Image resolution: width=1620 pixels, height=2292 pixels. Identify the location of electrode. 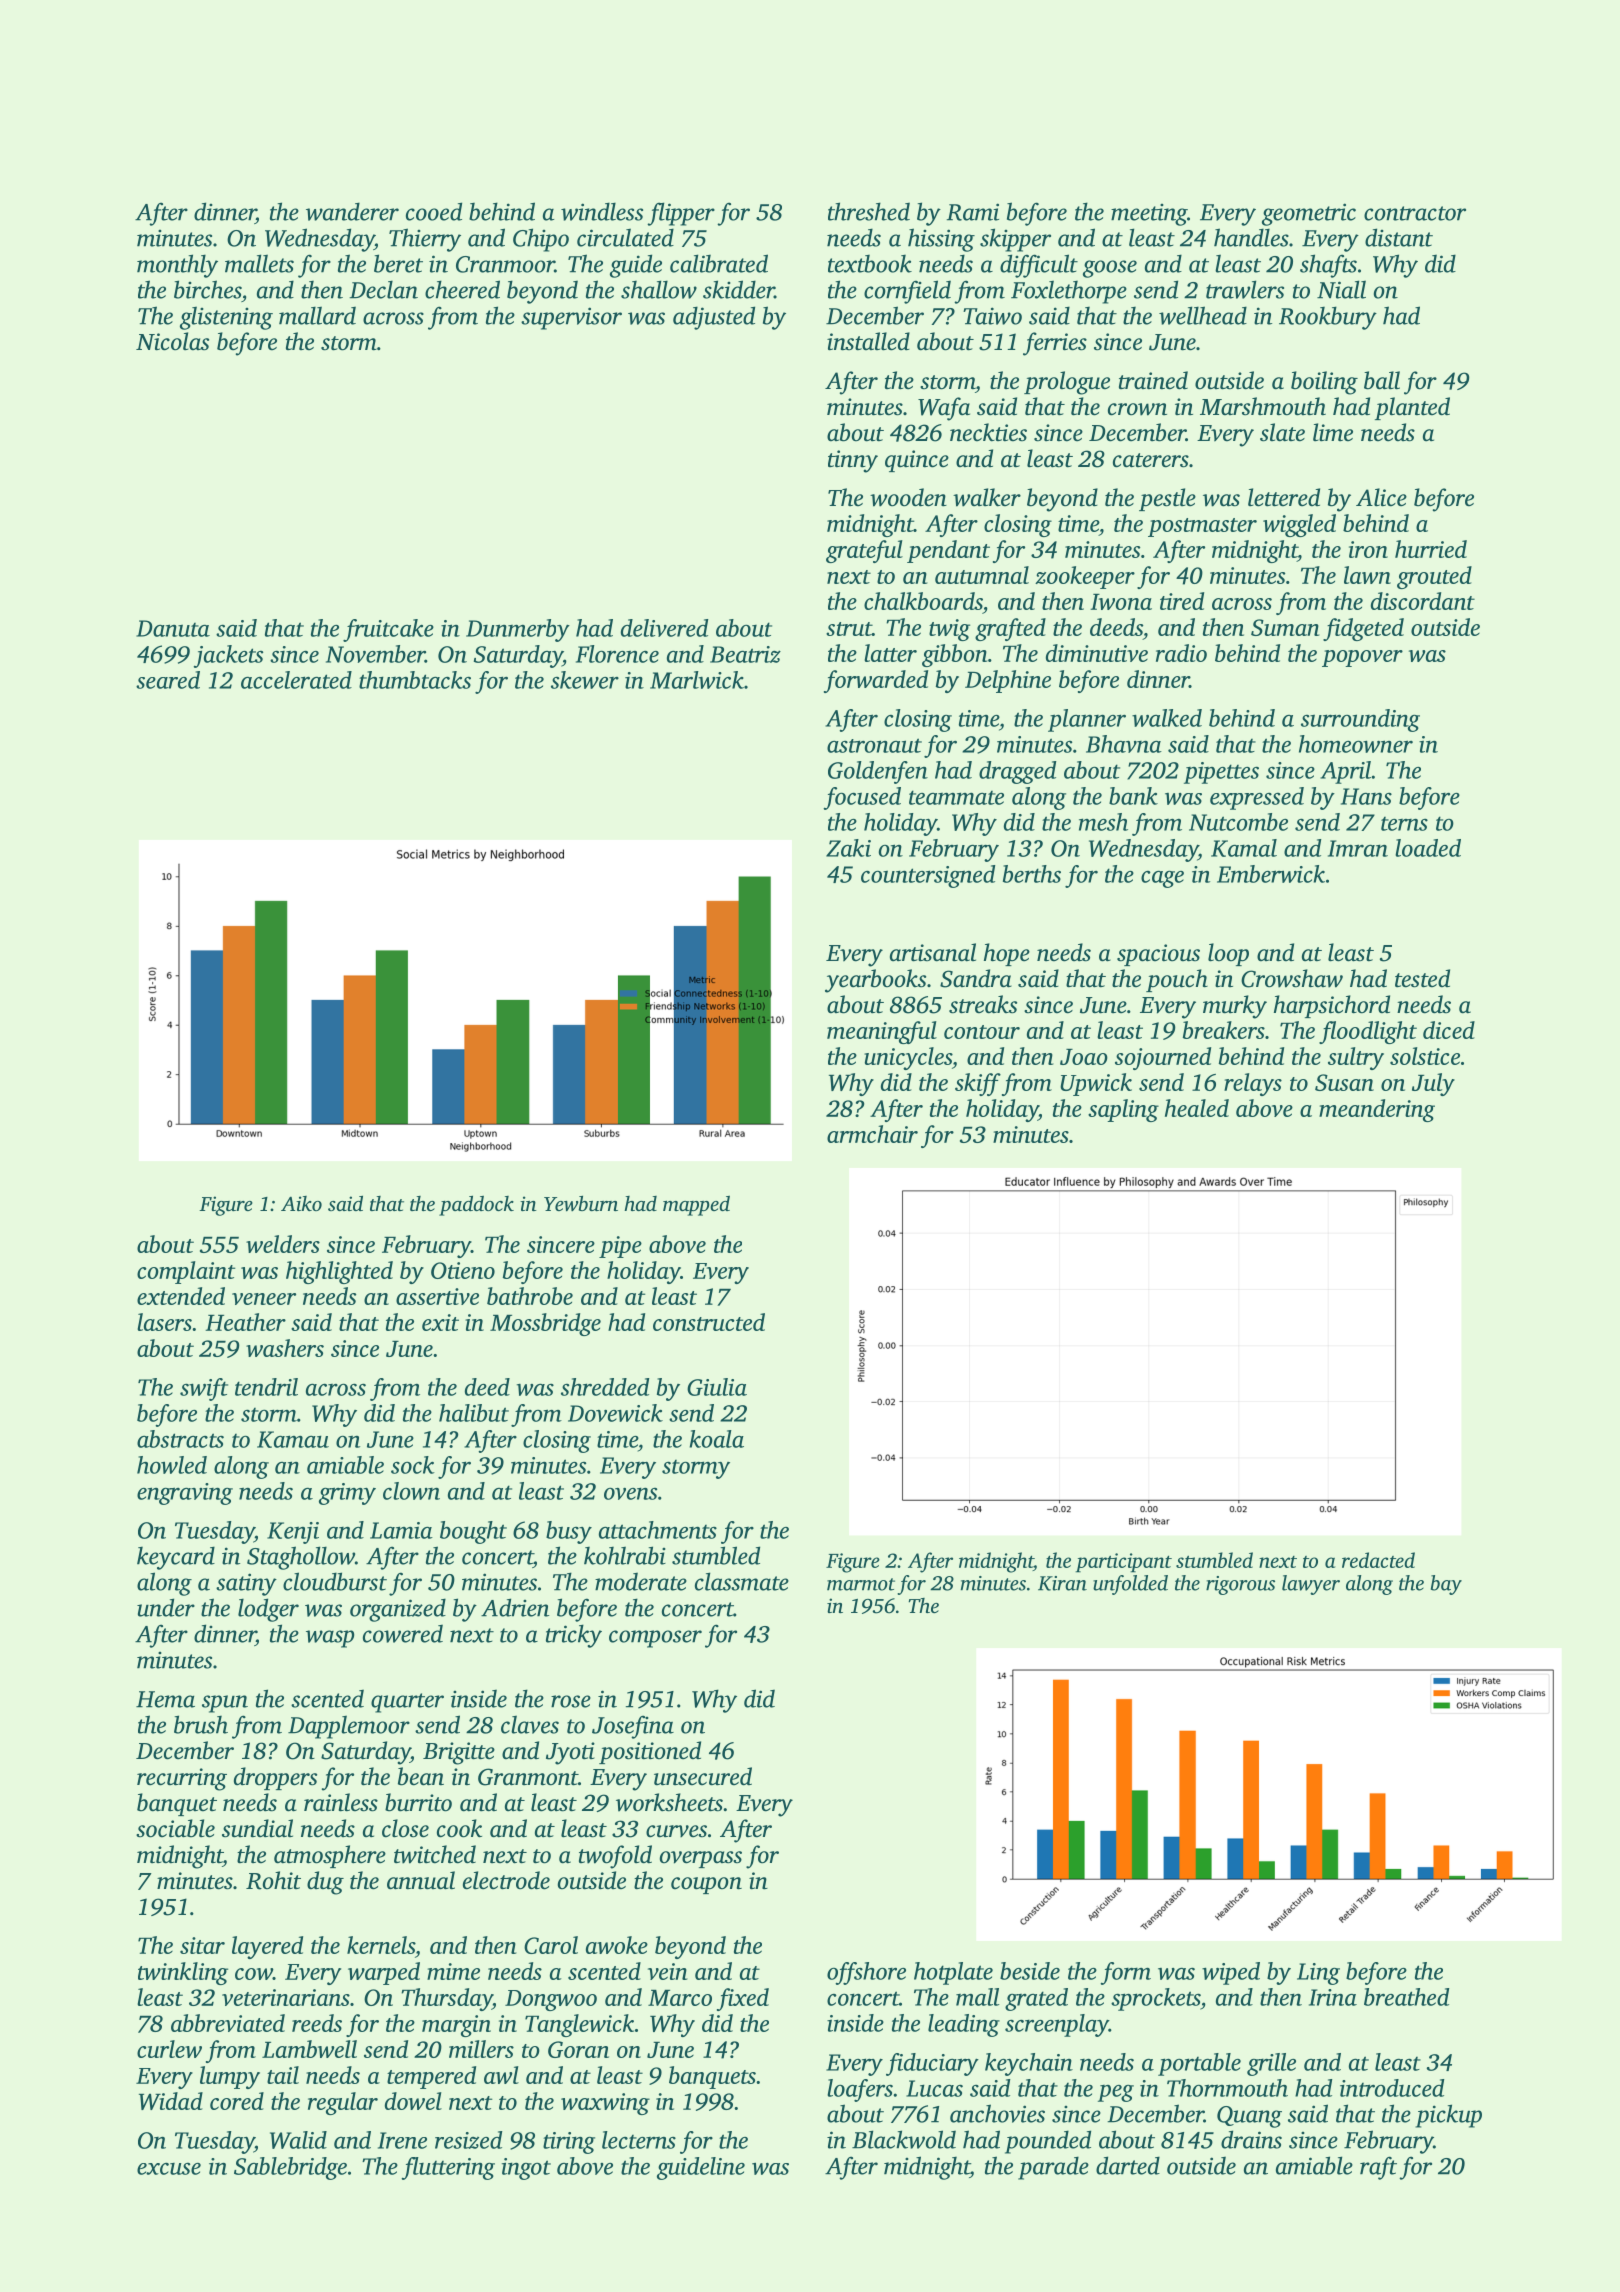
(506, 1880).
